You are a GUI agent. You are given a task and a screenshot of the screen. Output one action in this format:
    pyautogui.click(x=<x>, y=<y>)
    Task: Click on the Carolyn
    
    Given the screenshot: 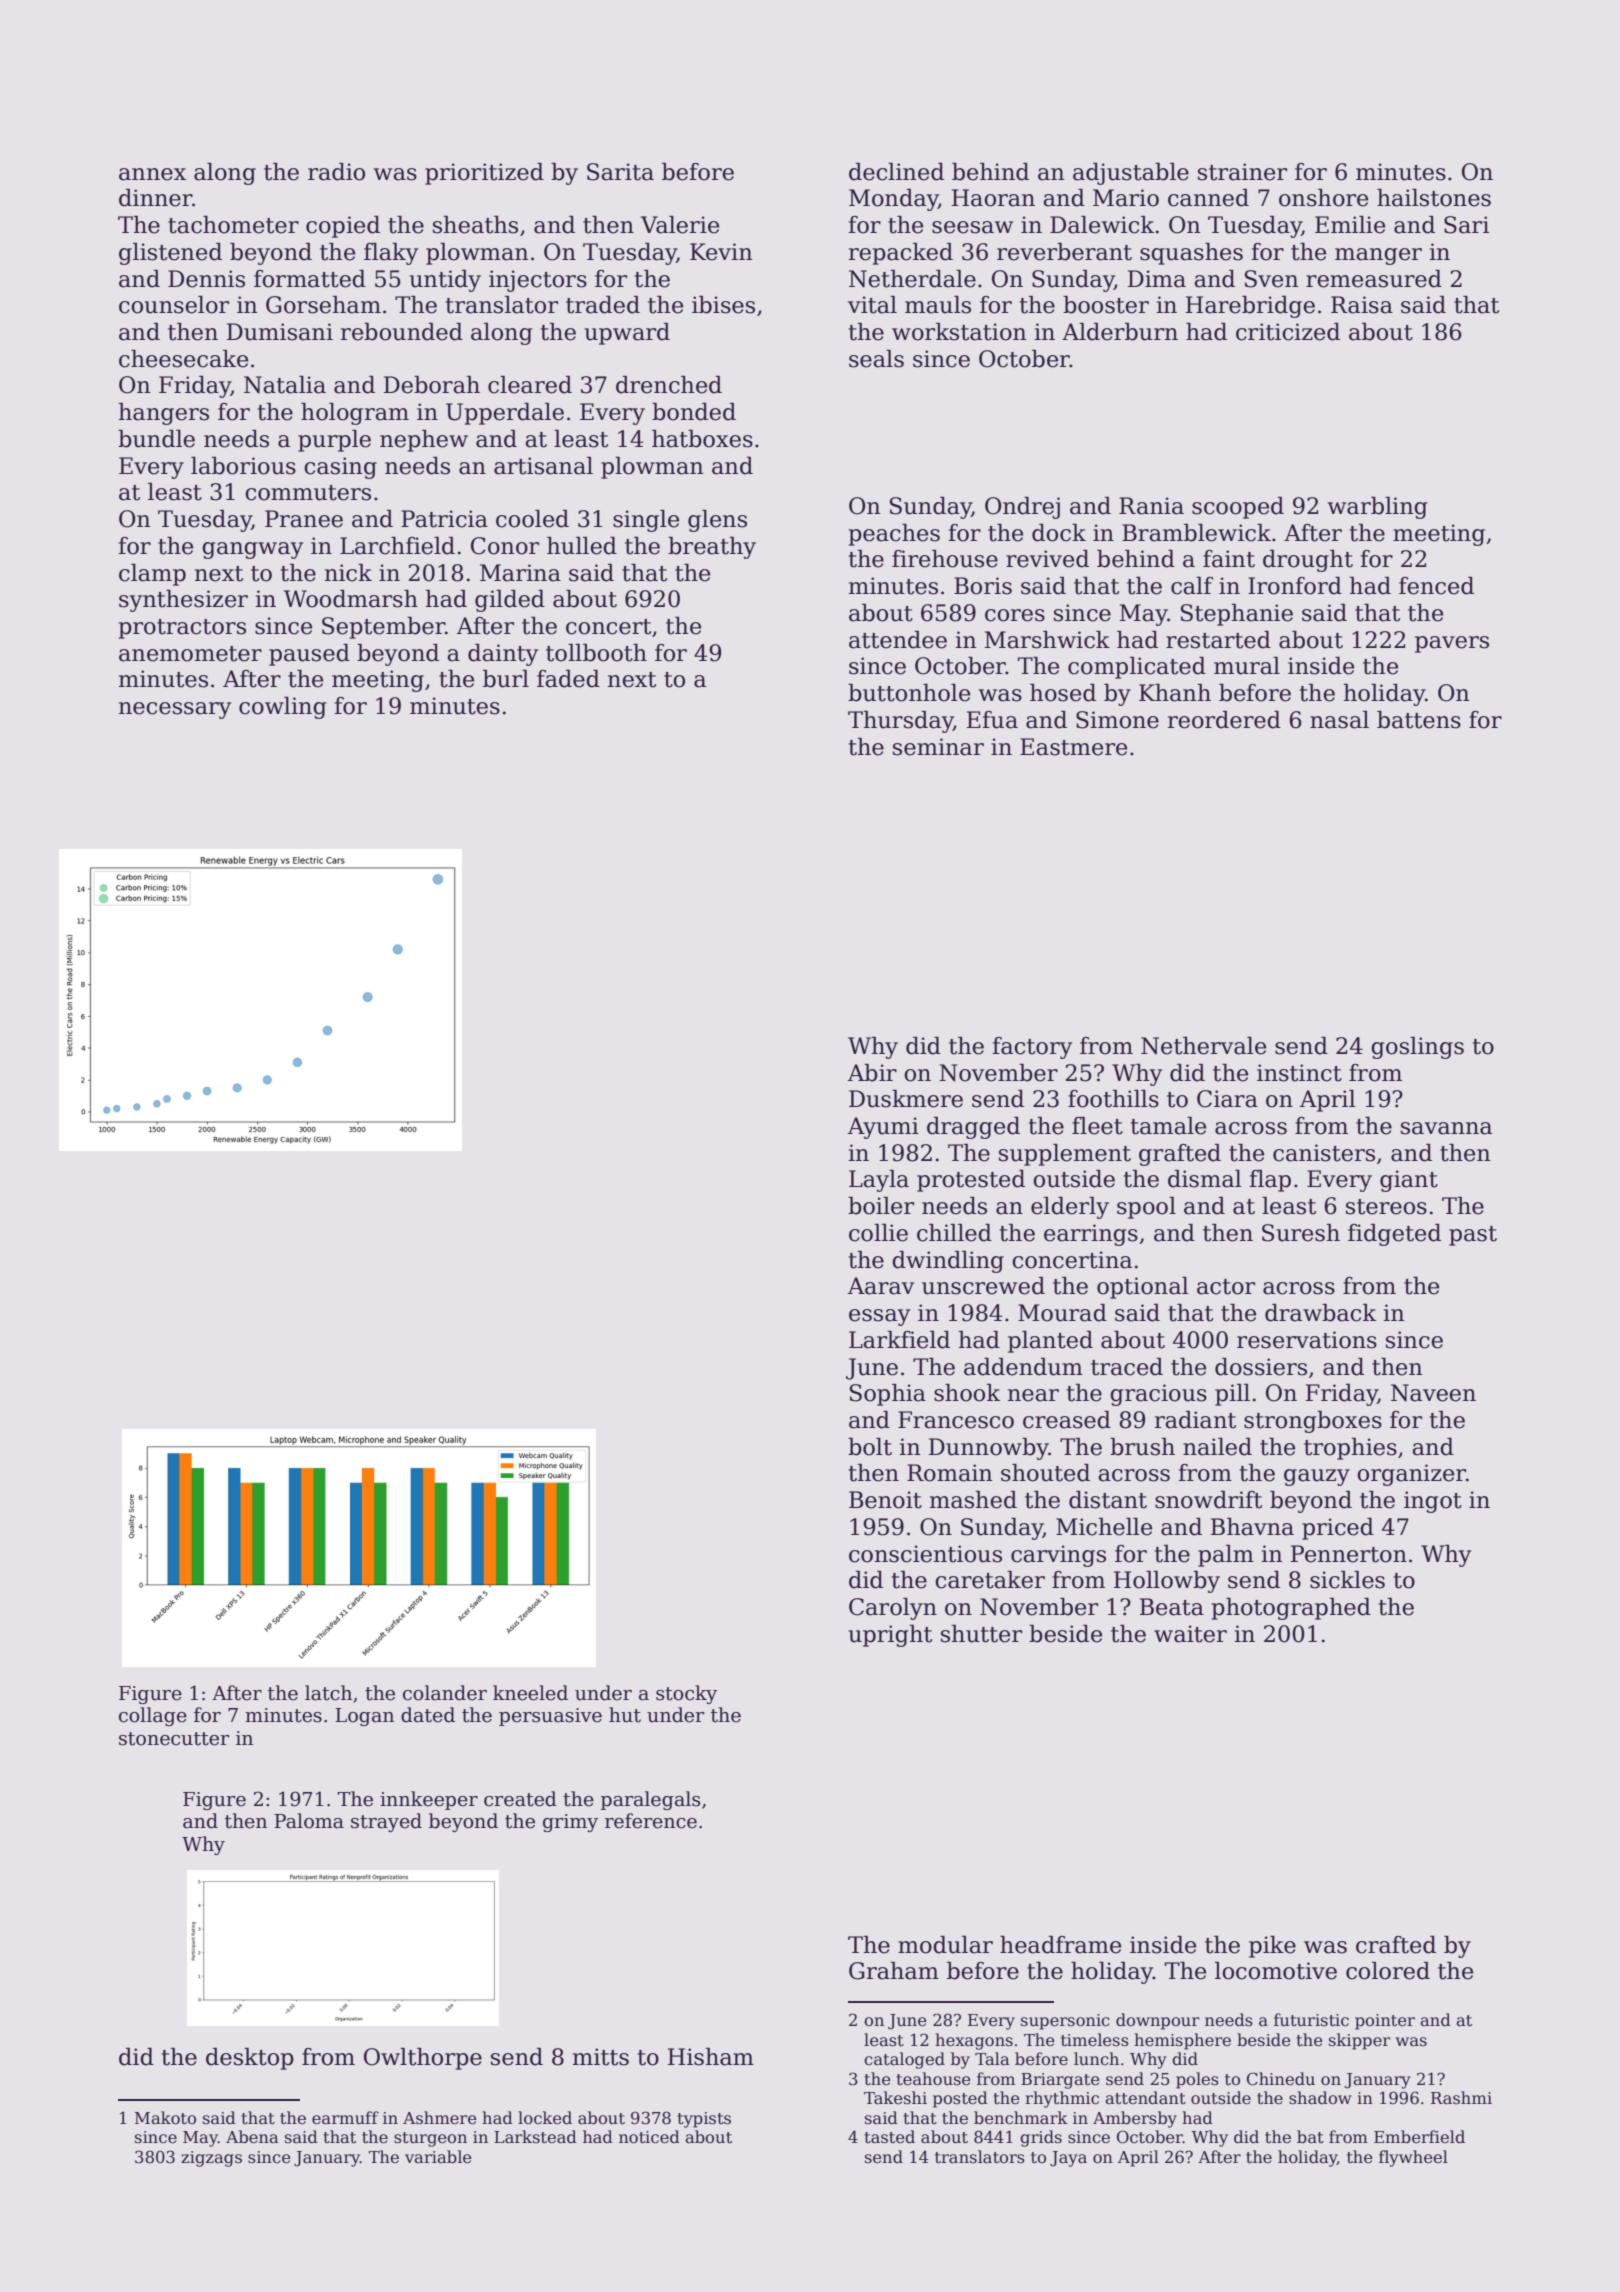 What is the action you would take?
    pyautogui.click(x=893, y=1609)
